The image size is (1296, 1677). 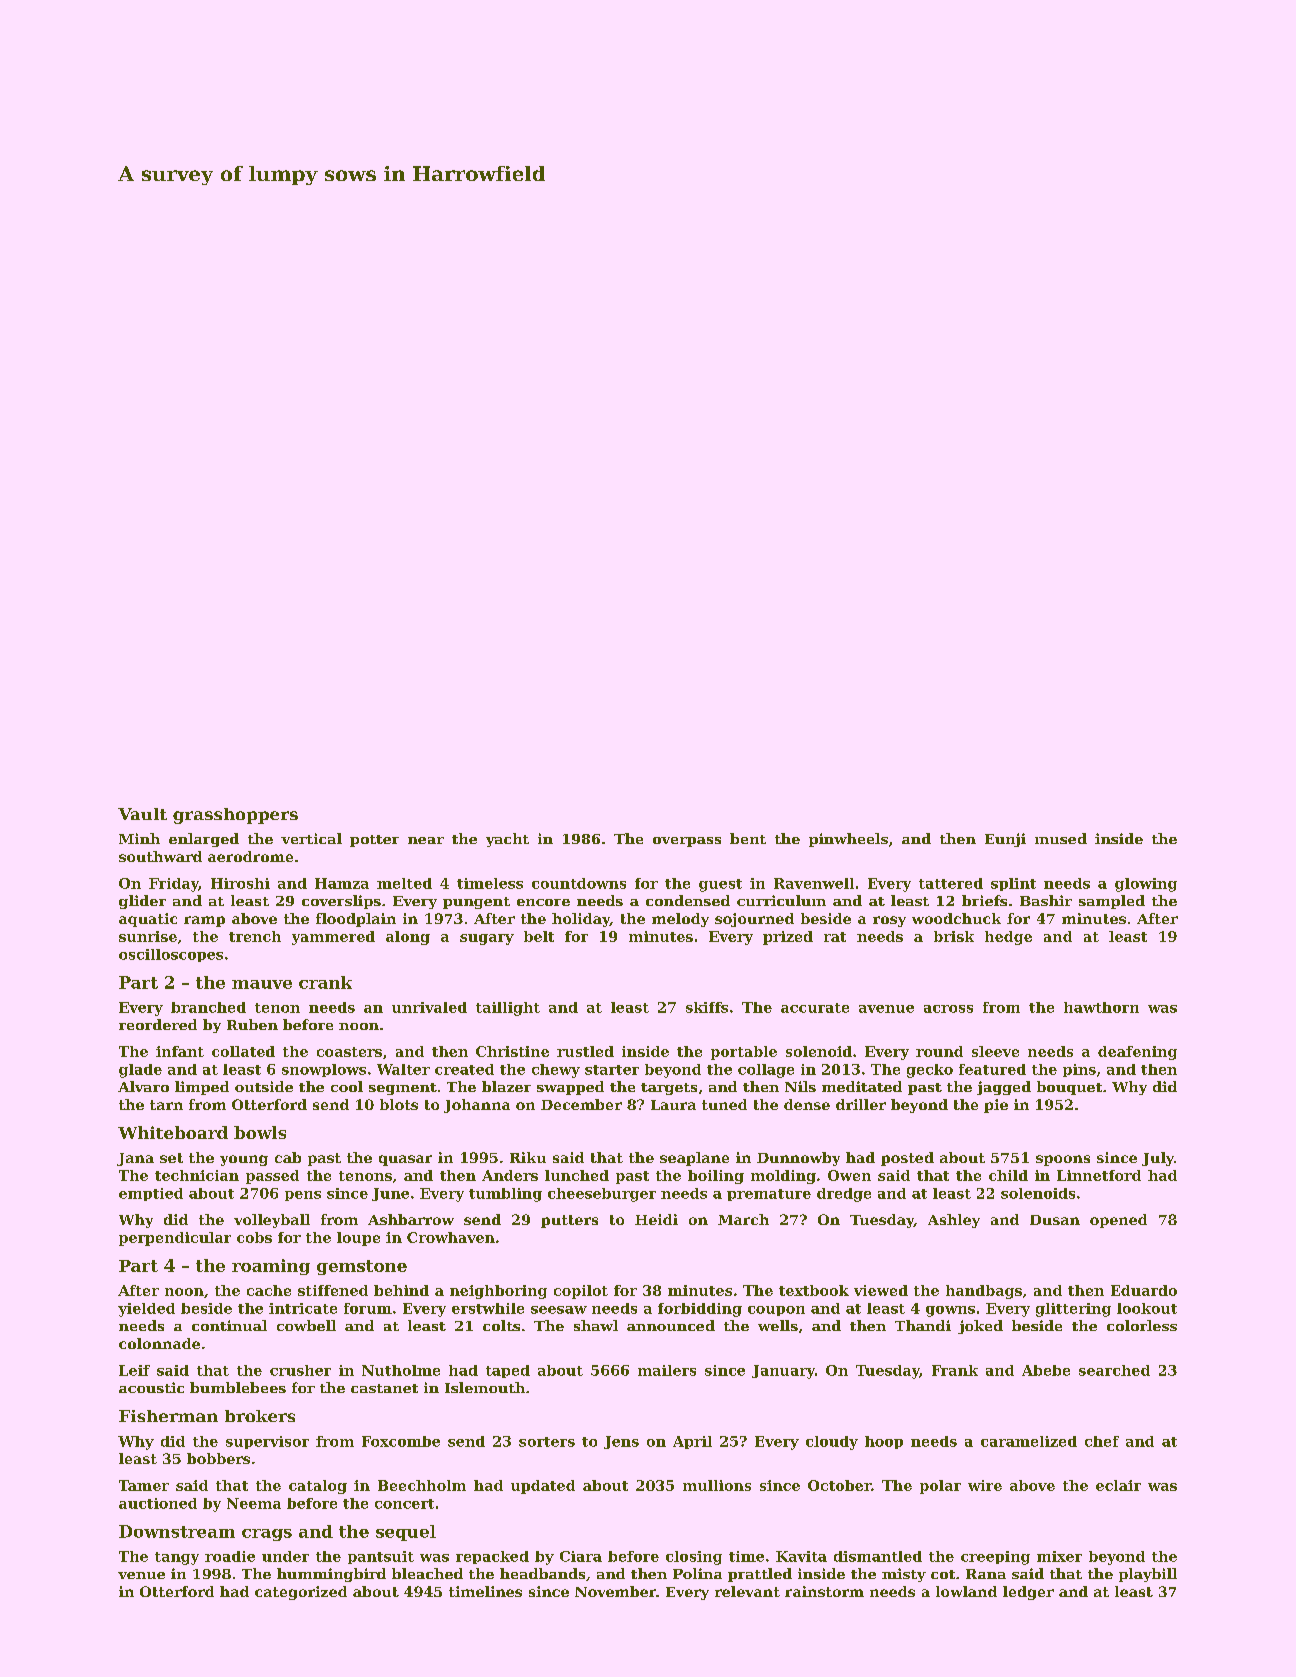 I want to click on relevant, so click(x=747, y=1591).
